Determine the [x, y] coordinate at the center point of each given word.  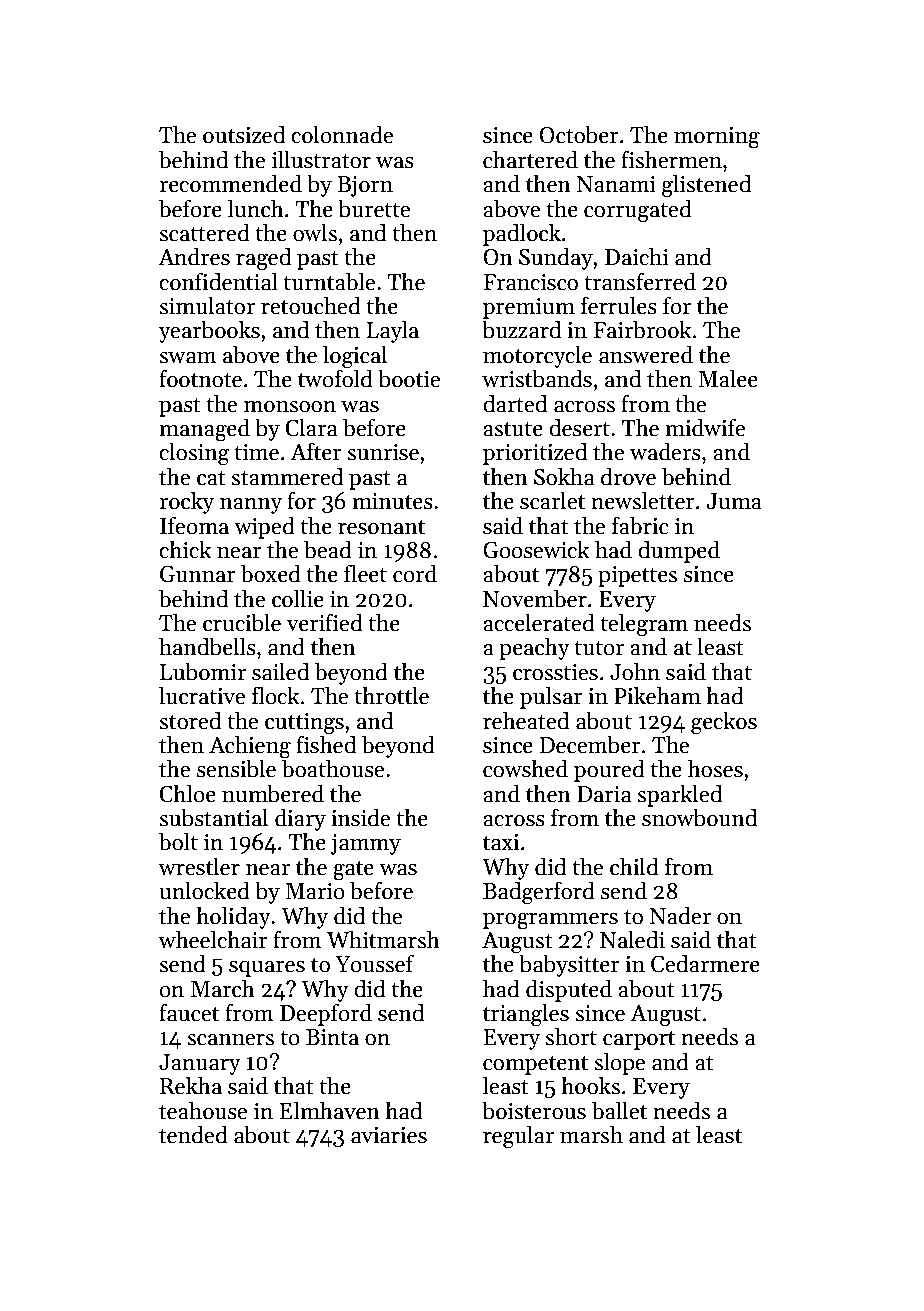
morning [717, 138]
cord [415, 573]
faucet [189, 1012]
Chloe [187, 793]
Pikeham [657, 695]
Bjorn [365, 186]
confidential [218, 281]
